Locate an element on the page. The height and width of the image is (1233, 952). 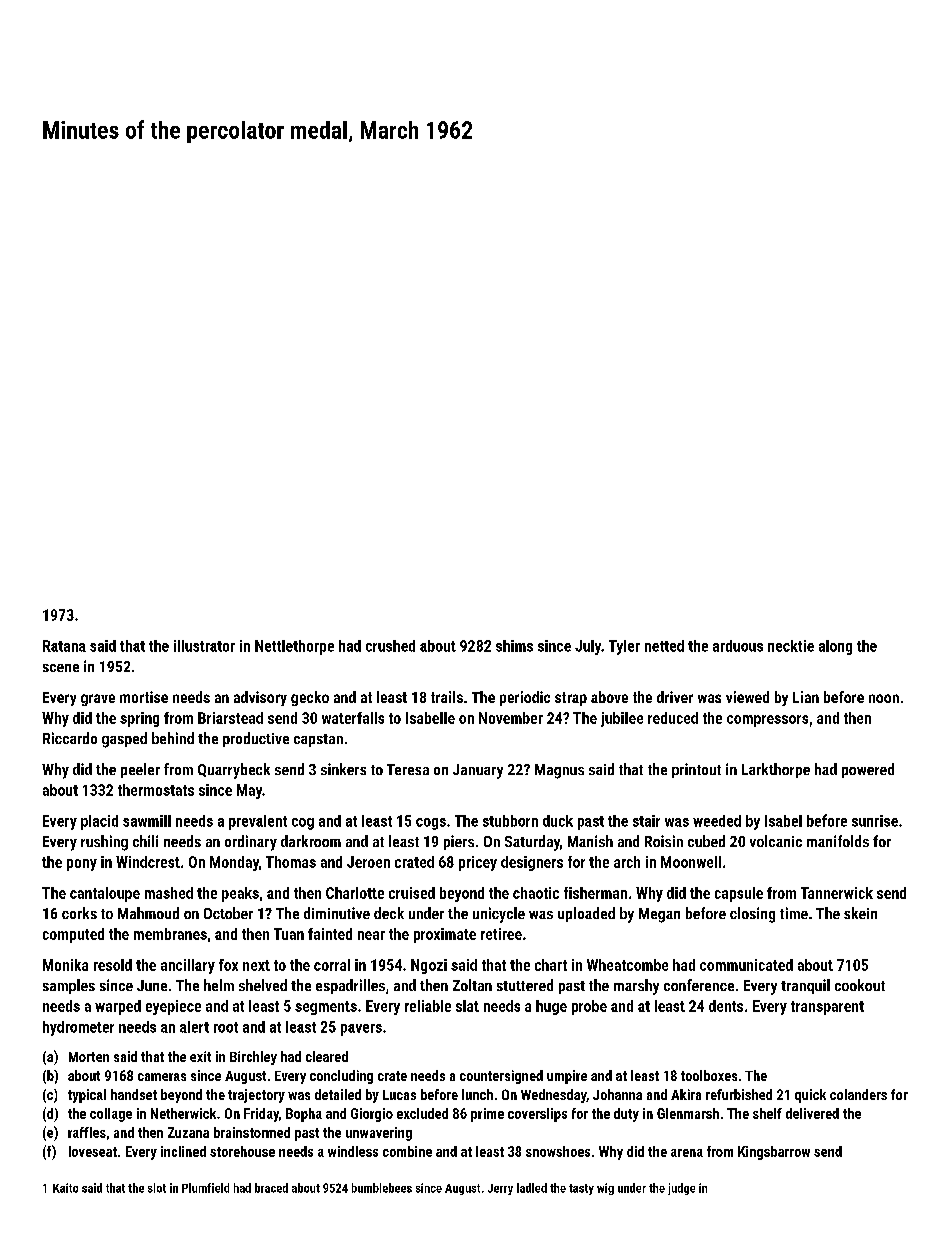
illustrator is located at coordinates (204, 646).
